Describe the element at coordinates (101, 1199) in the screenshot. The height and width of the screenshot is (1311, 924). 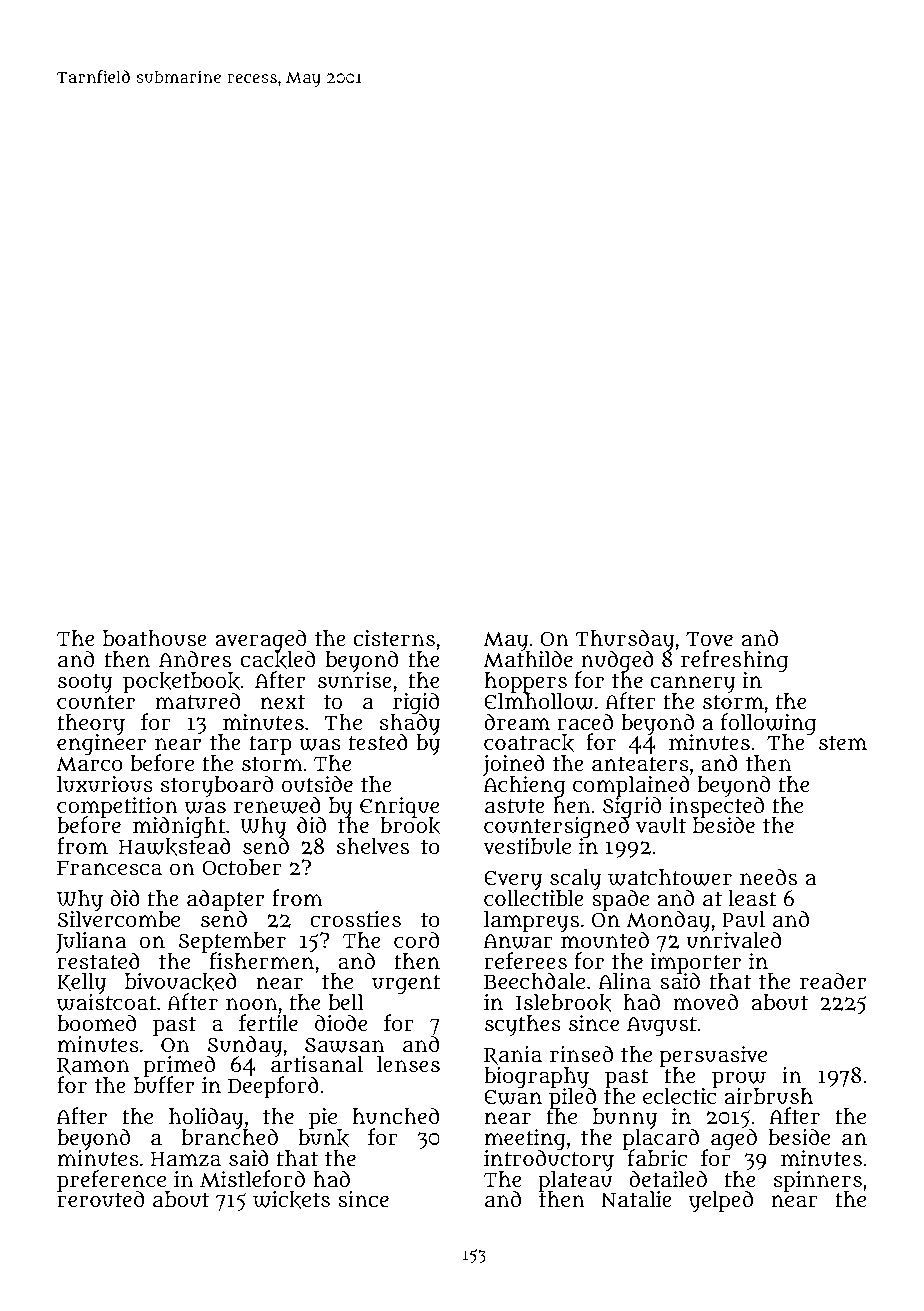
I see `rerouted` at that location.
